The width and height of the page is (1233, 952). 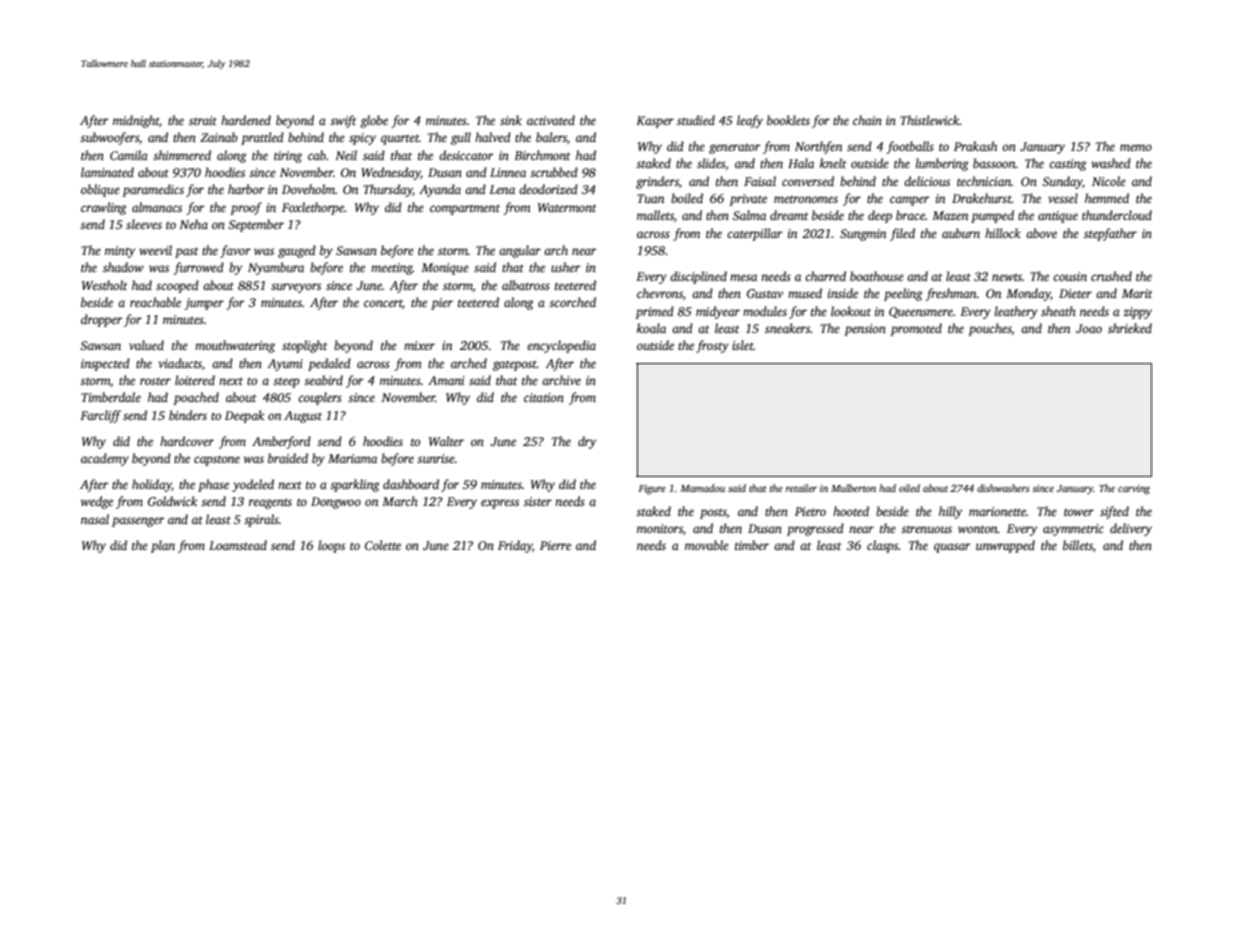 I want to click on Lena, so click(x=502, y=189).
